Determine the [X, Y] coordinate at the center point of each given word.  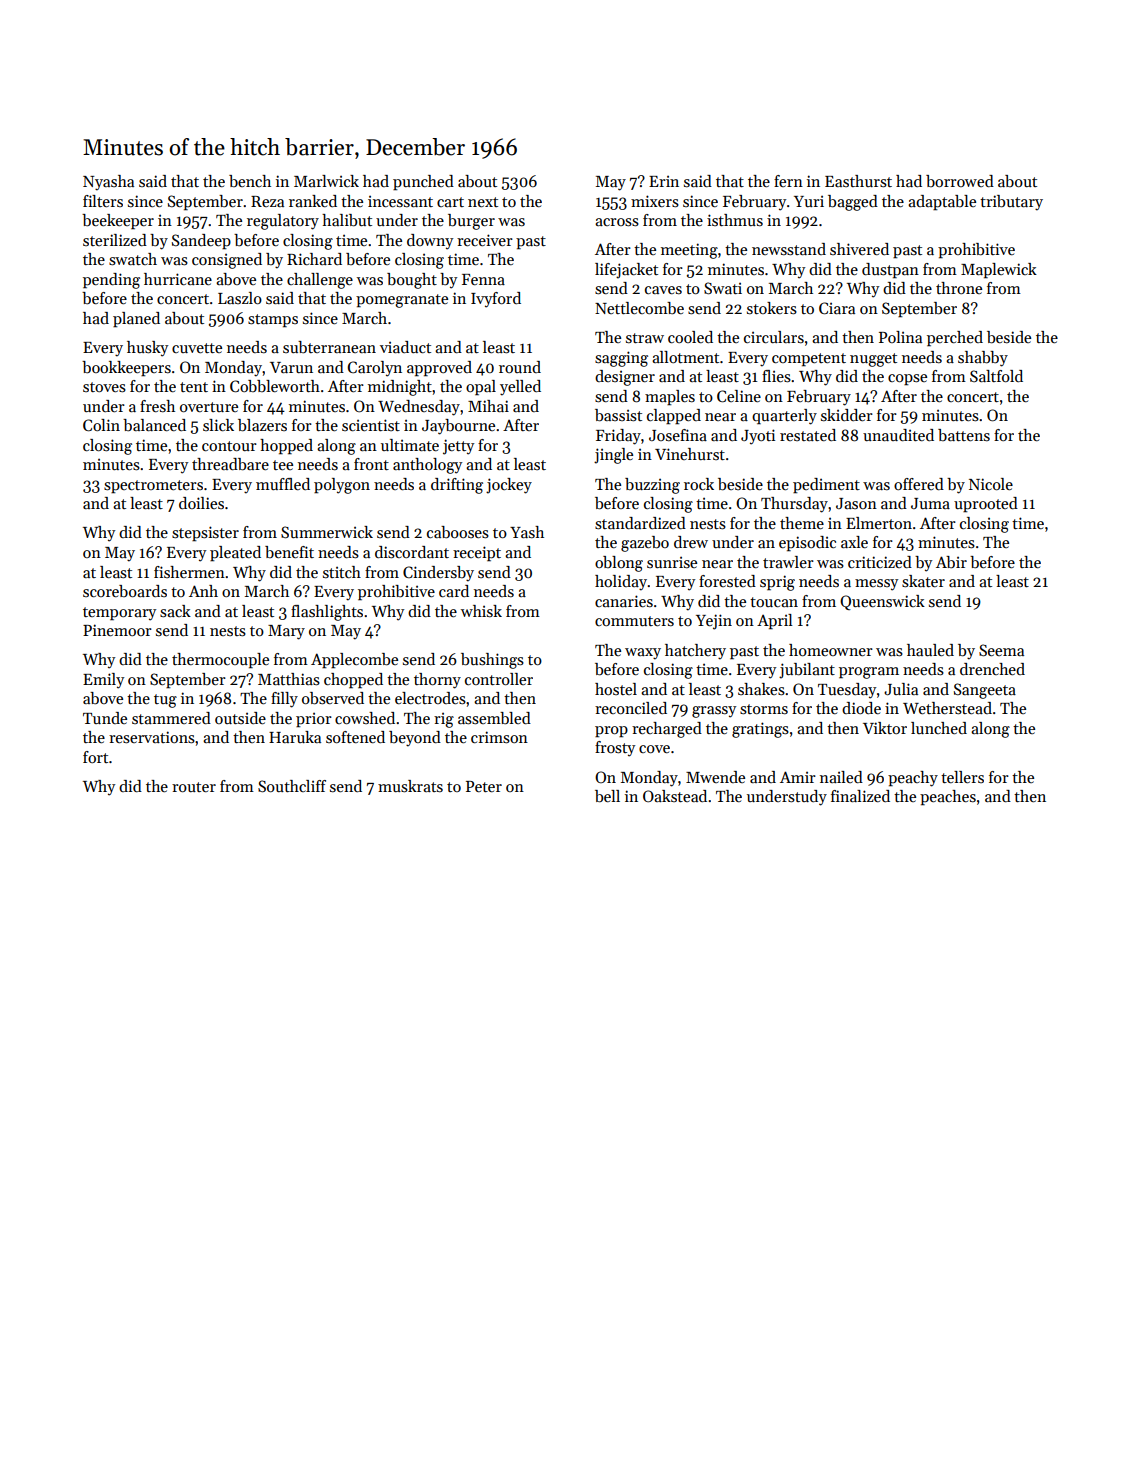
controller [499, 679]
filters [103, 201]
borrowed [960, 181]
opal [481, 388]
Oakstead [675, 796]
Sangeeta [985, 691]
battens [964, 435]
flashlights [327, 613]
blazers [262, 425]
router [194, 787]
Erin [664, 181]
